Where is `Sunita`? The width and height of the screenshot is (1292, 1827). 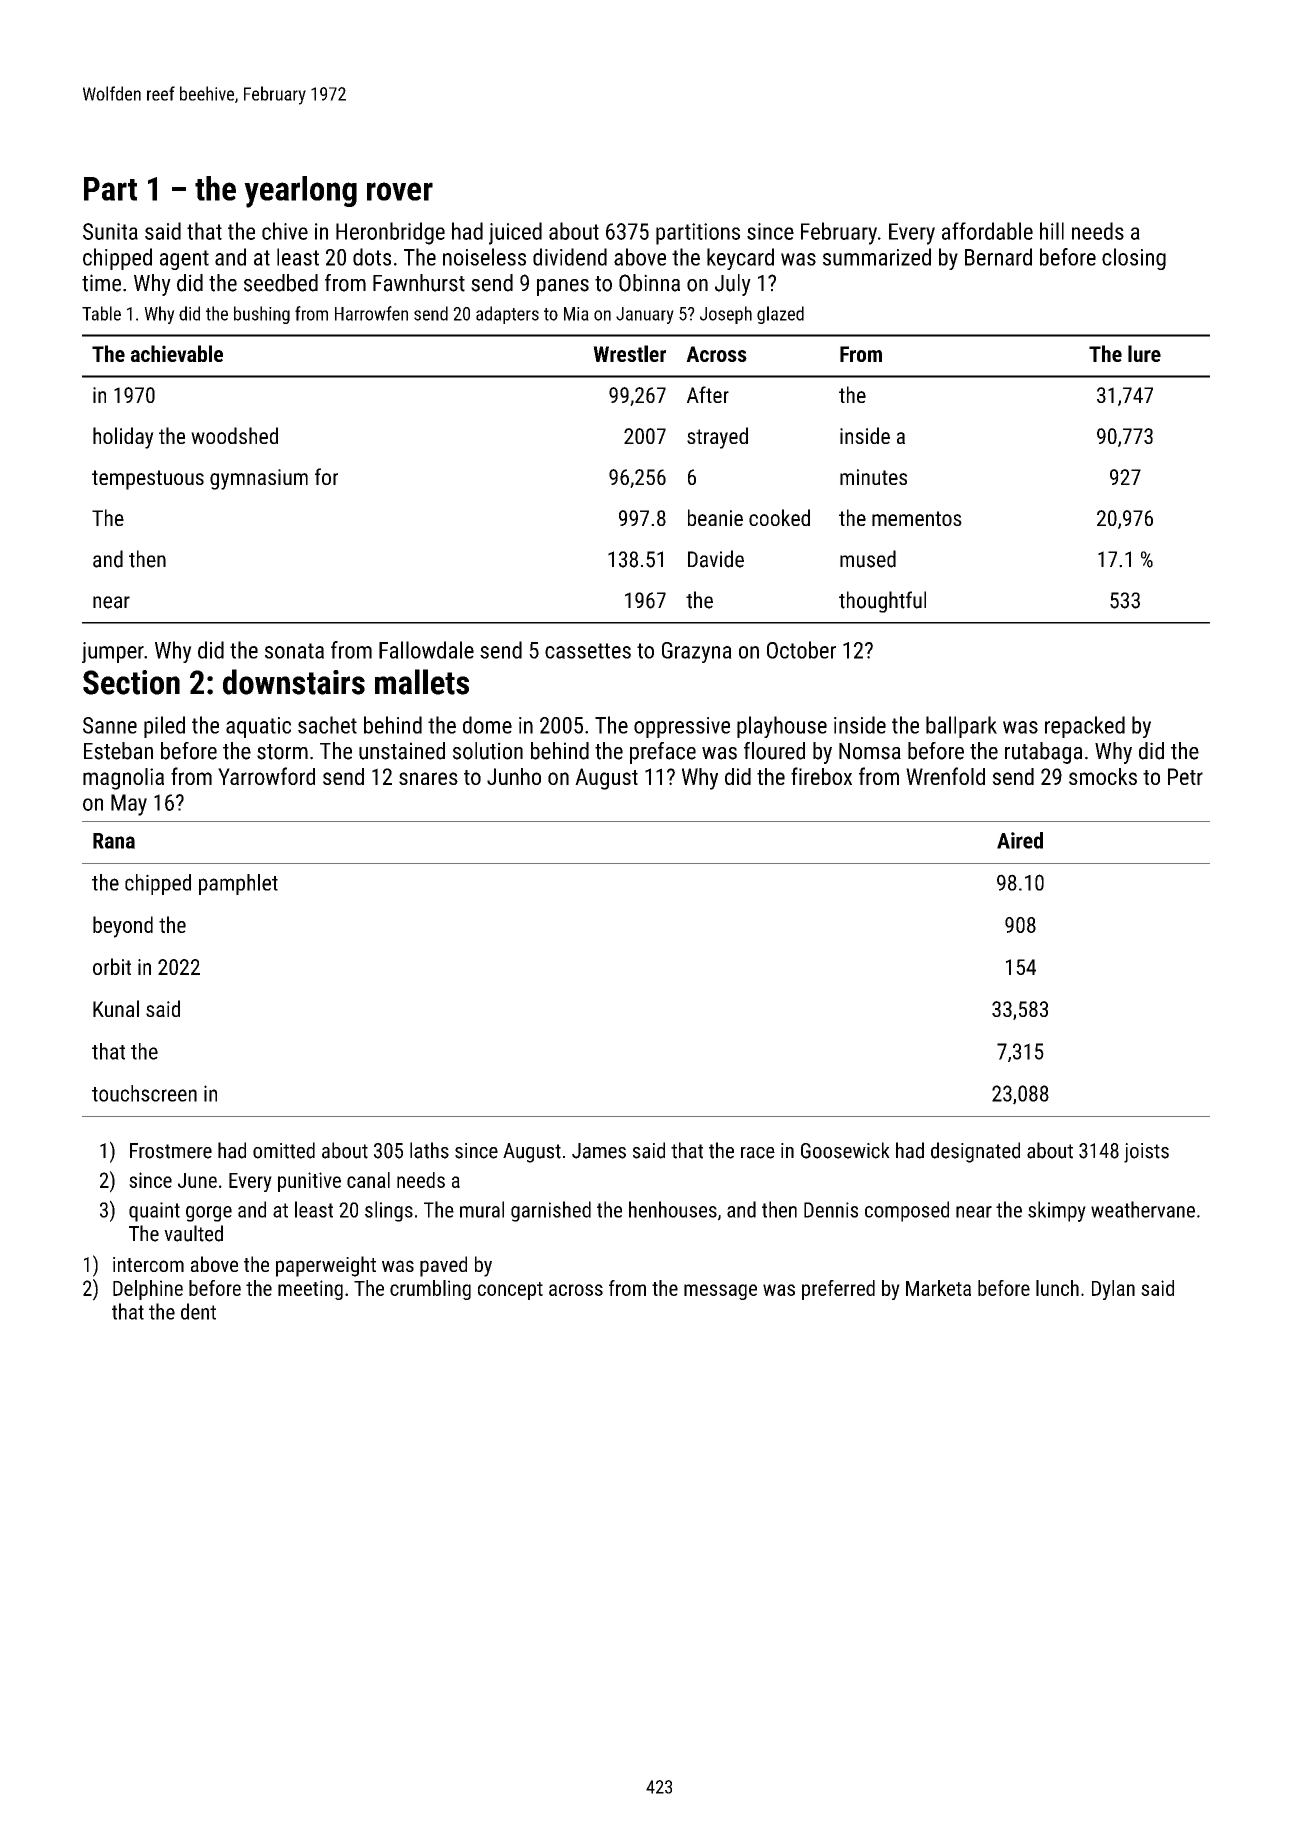
Sunita is located at coordinates (110, 231).
